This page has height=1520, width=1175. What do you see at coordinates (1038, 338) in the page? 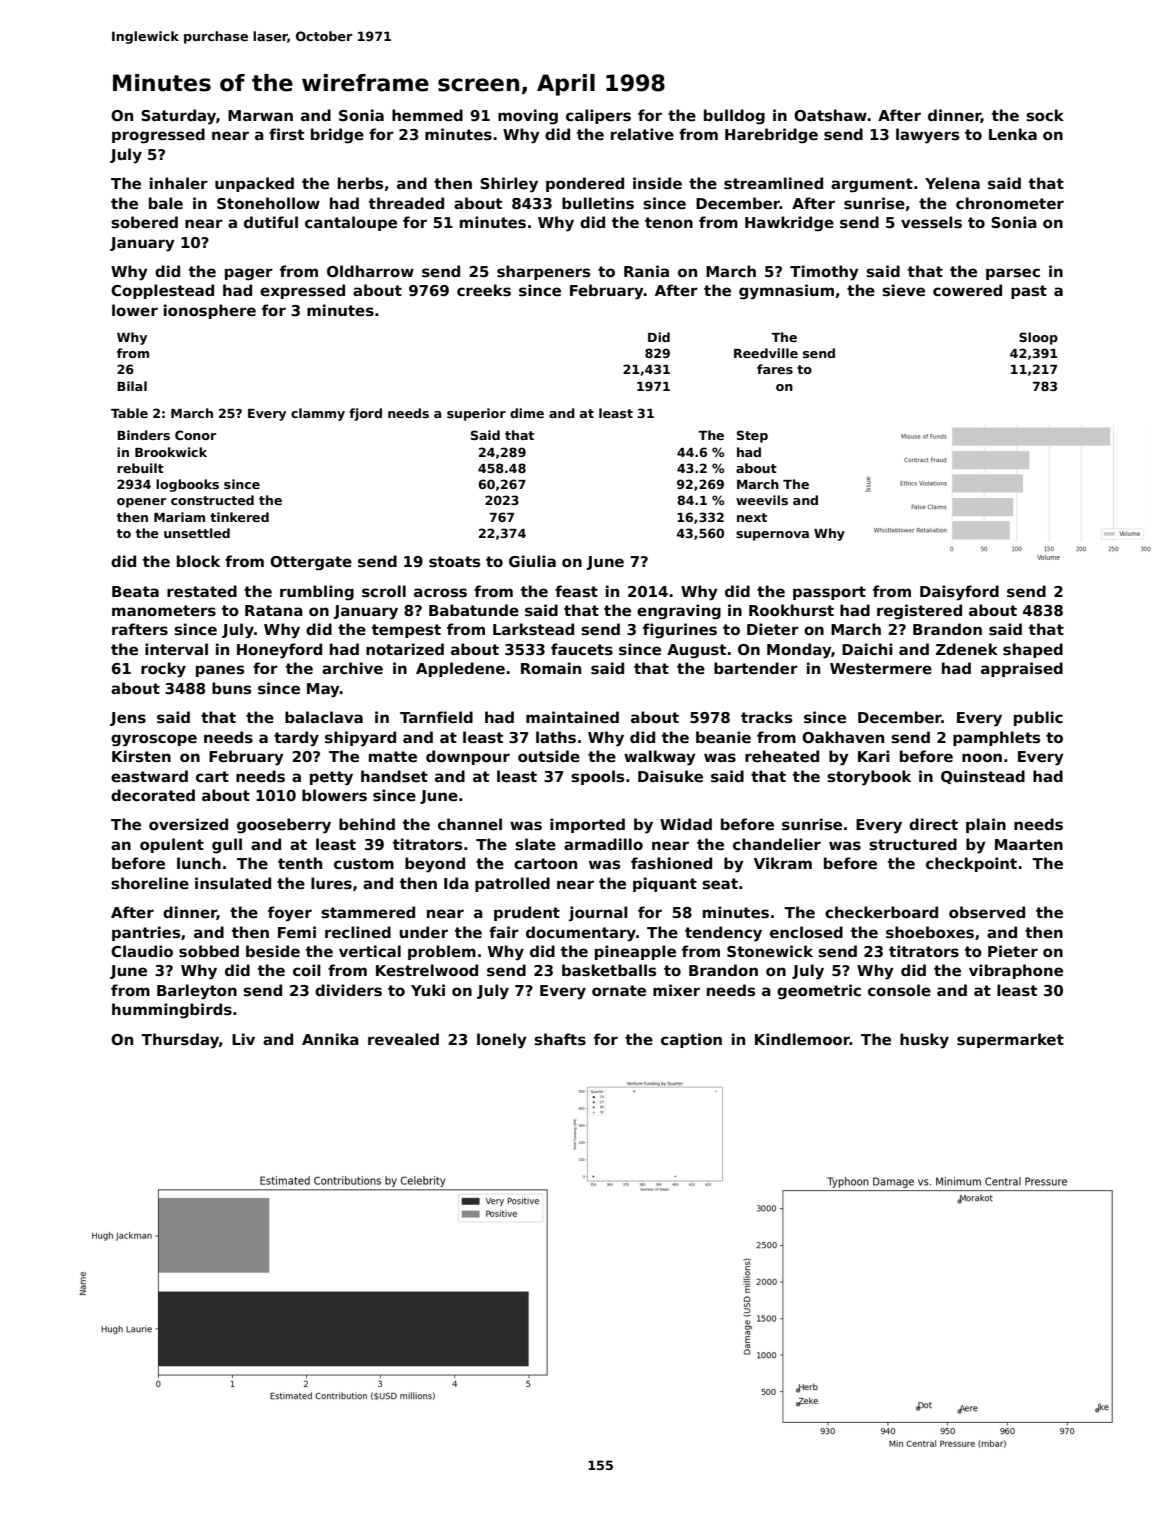
I see `Sloop` at bounding box center [1038, 338].
